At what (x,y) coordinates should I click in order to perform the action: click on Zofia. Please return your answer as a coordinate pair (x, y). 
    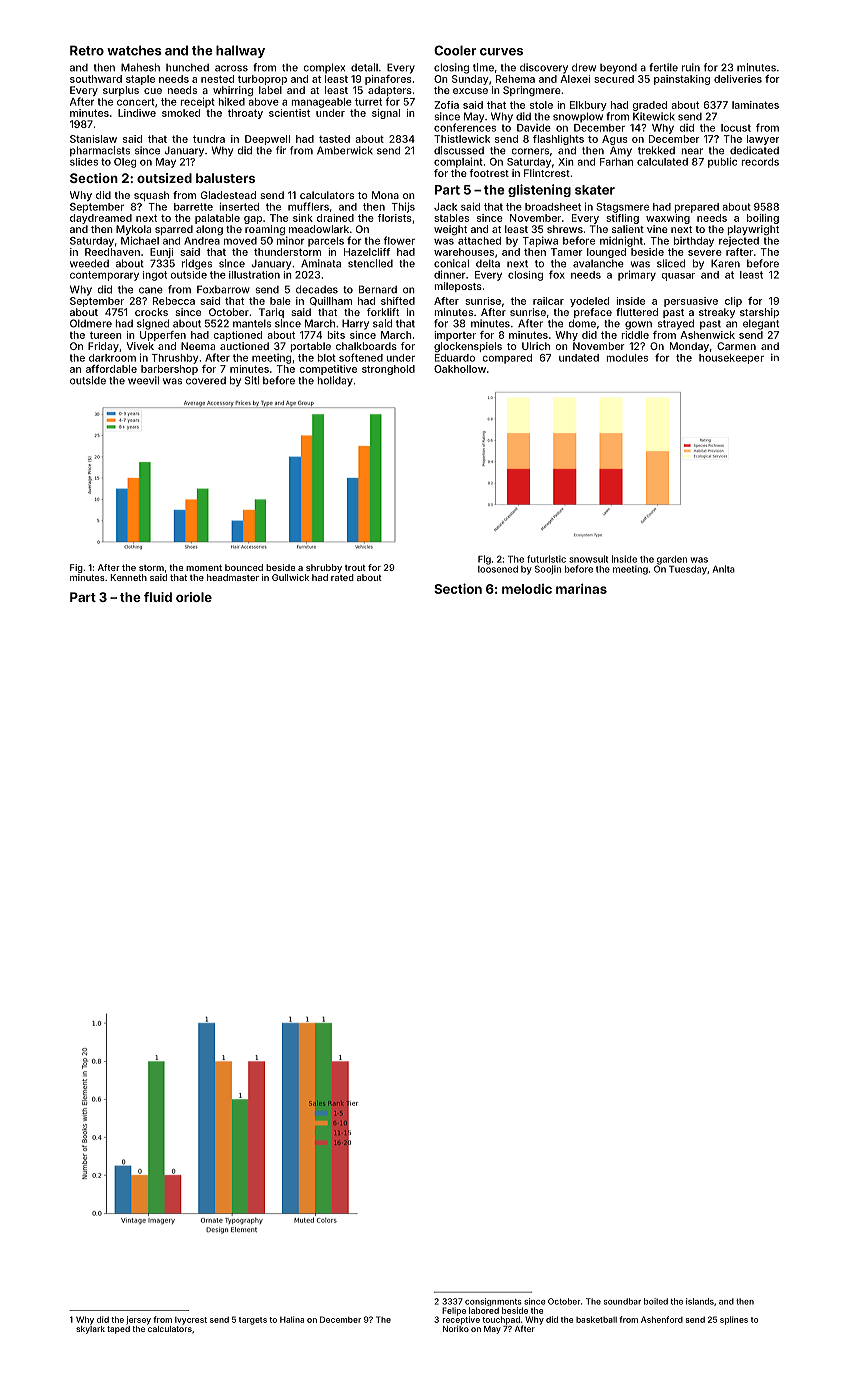
    Looking at the image, I should click on (446, 105).
